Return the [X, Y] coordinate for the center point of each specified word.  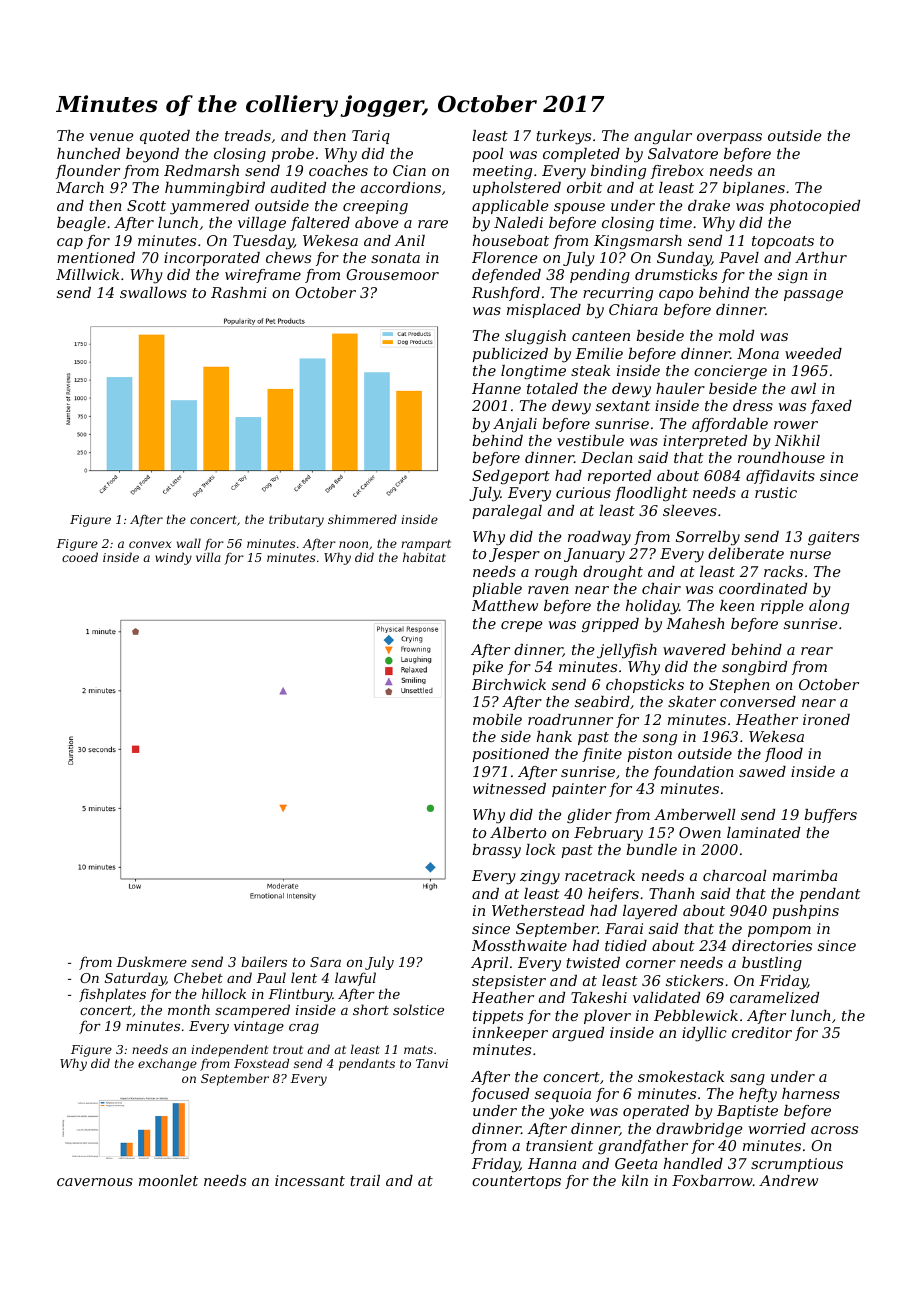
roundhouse [781, 457]
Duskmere [151, 961]
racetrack [600, 875]
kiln [635, 1180]
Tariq [371, 137]
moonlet [168, 1180]
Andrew [788, 1180]
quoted [165, 137]
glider [589, 816]
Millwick [87, 274]
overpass [729, 138]
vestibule [590, 440]
